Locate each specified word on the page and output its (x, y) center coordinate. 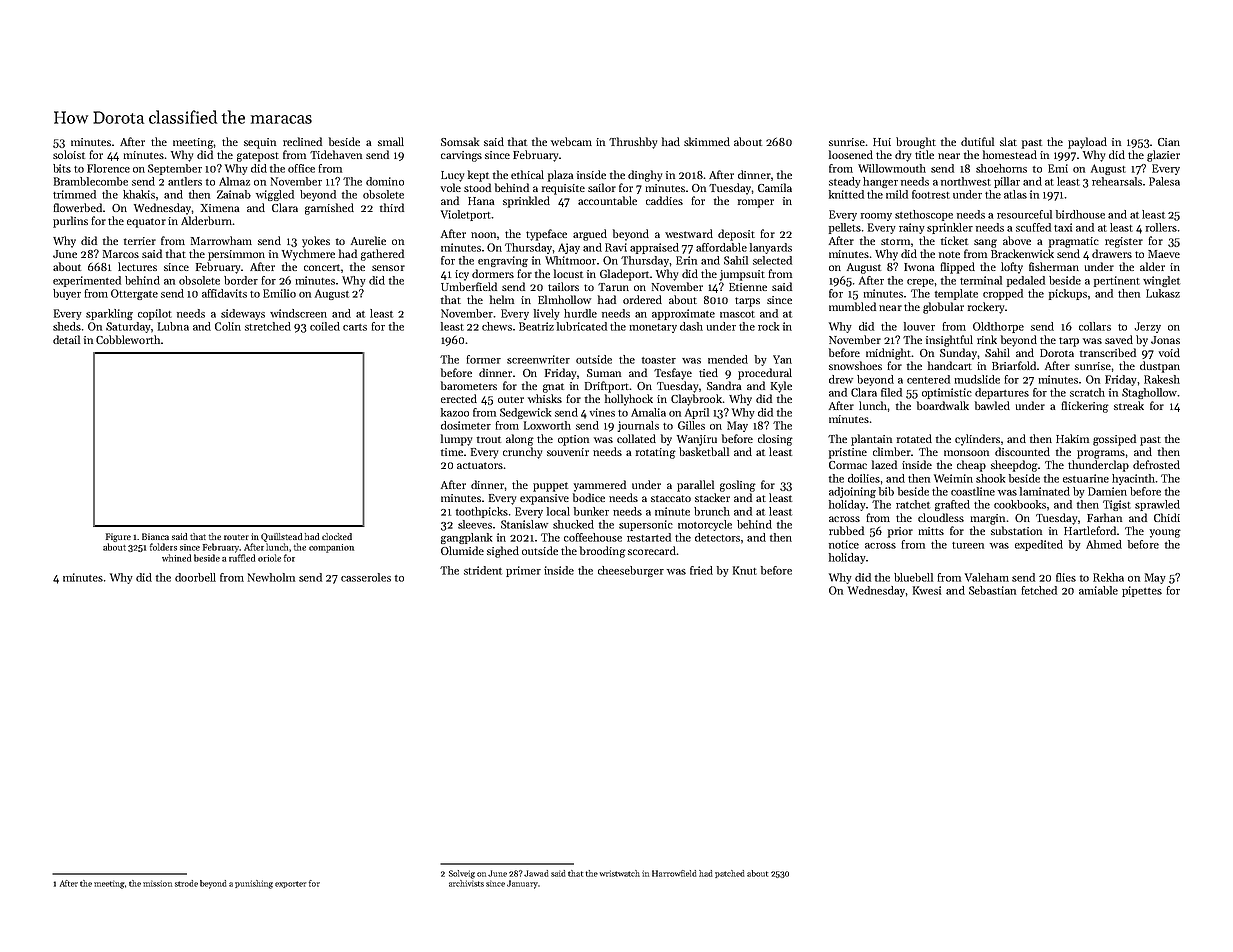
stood (477, 187)
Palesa (1164, 181)
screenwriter (538, 359)
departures (1002, 393)
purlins (70, 222)
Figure (118, 537)
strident (483, 570)
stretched (268, 326)
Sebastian (992, 590)
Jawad (536, 873)
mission (157, 883)
